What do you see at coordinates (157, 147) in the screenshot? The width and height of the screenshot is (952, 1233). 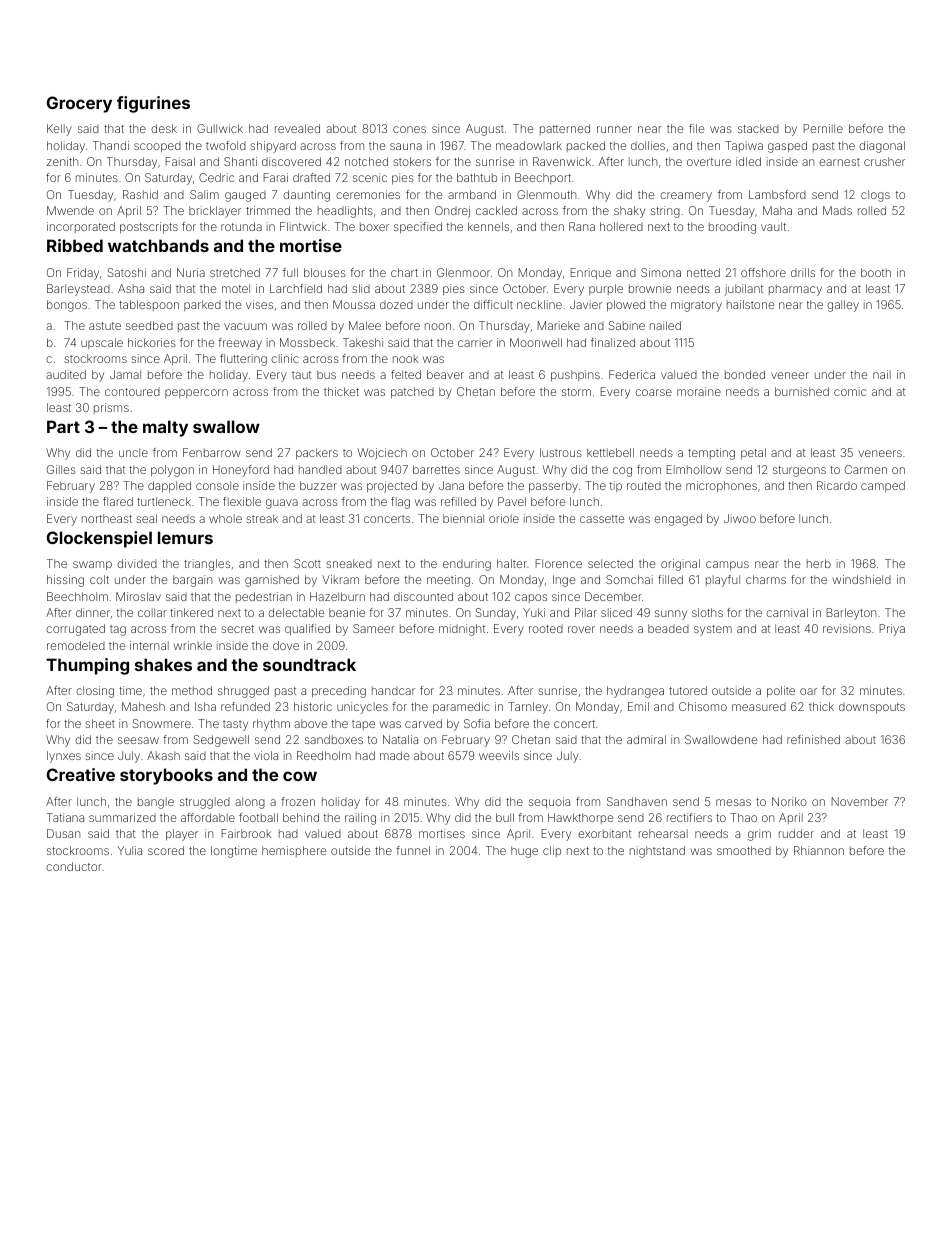 I see `scooped` at bounding box center [157, 147].
